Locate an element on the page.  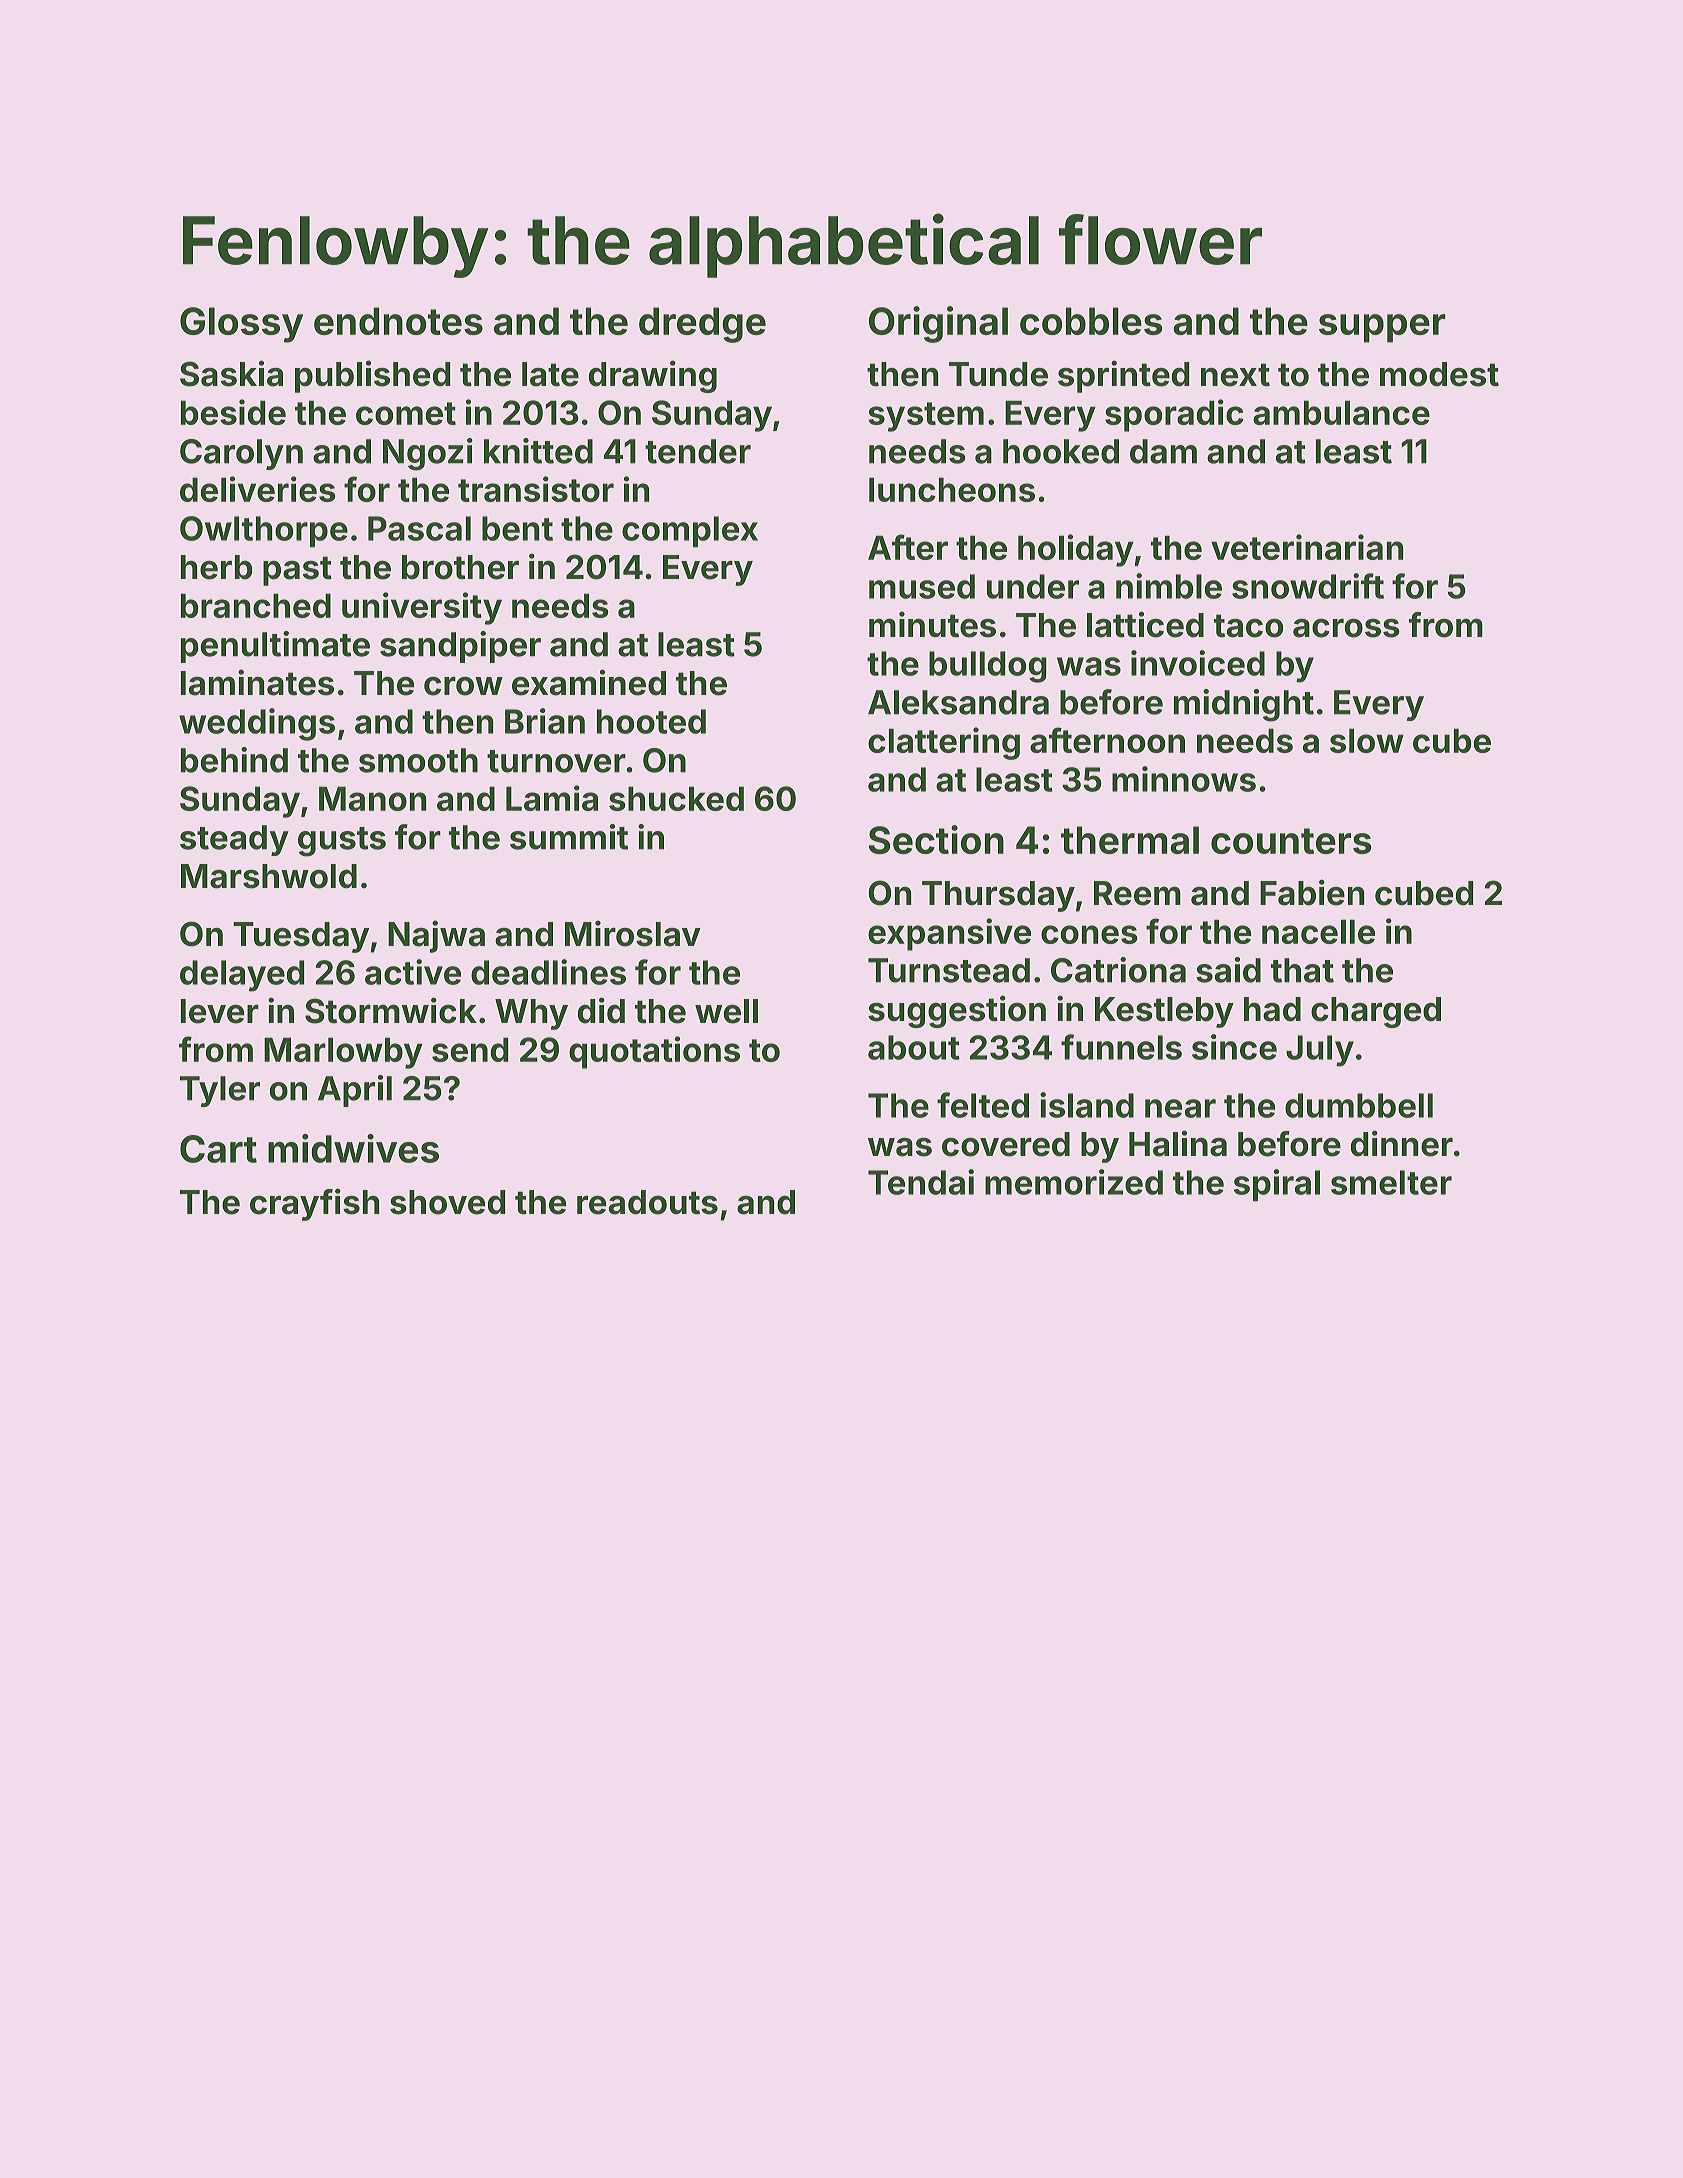
endnotes is located at coordinates (398, 321).
